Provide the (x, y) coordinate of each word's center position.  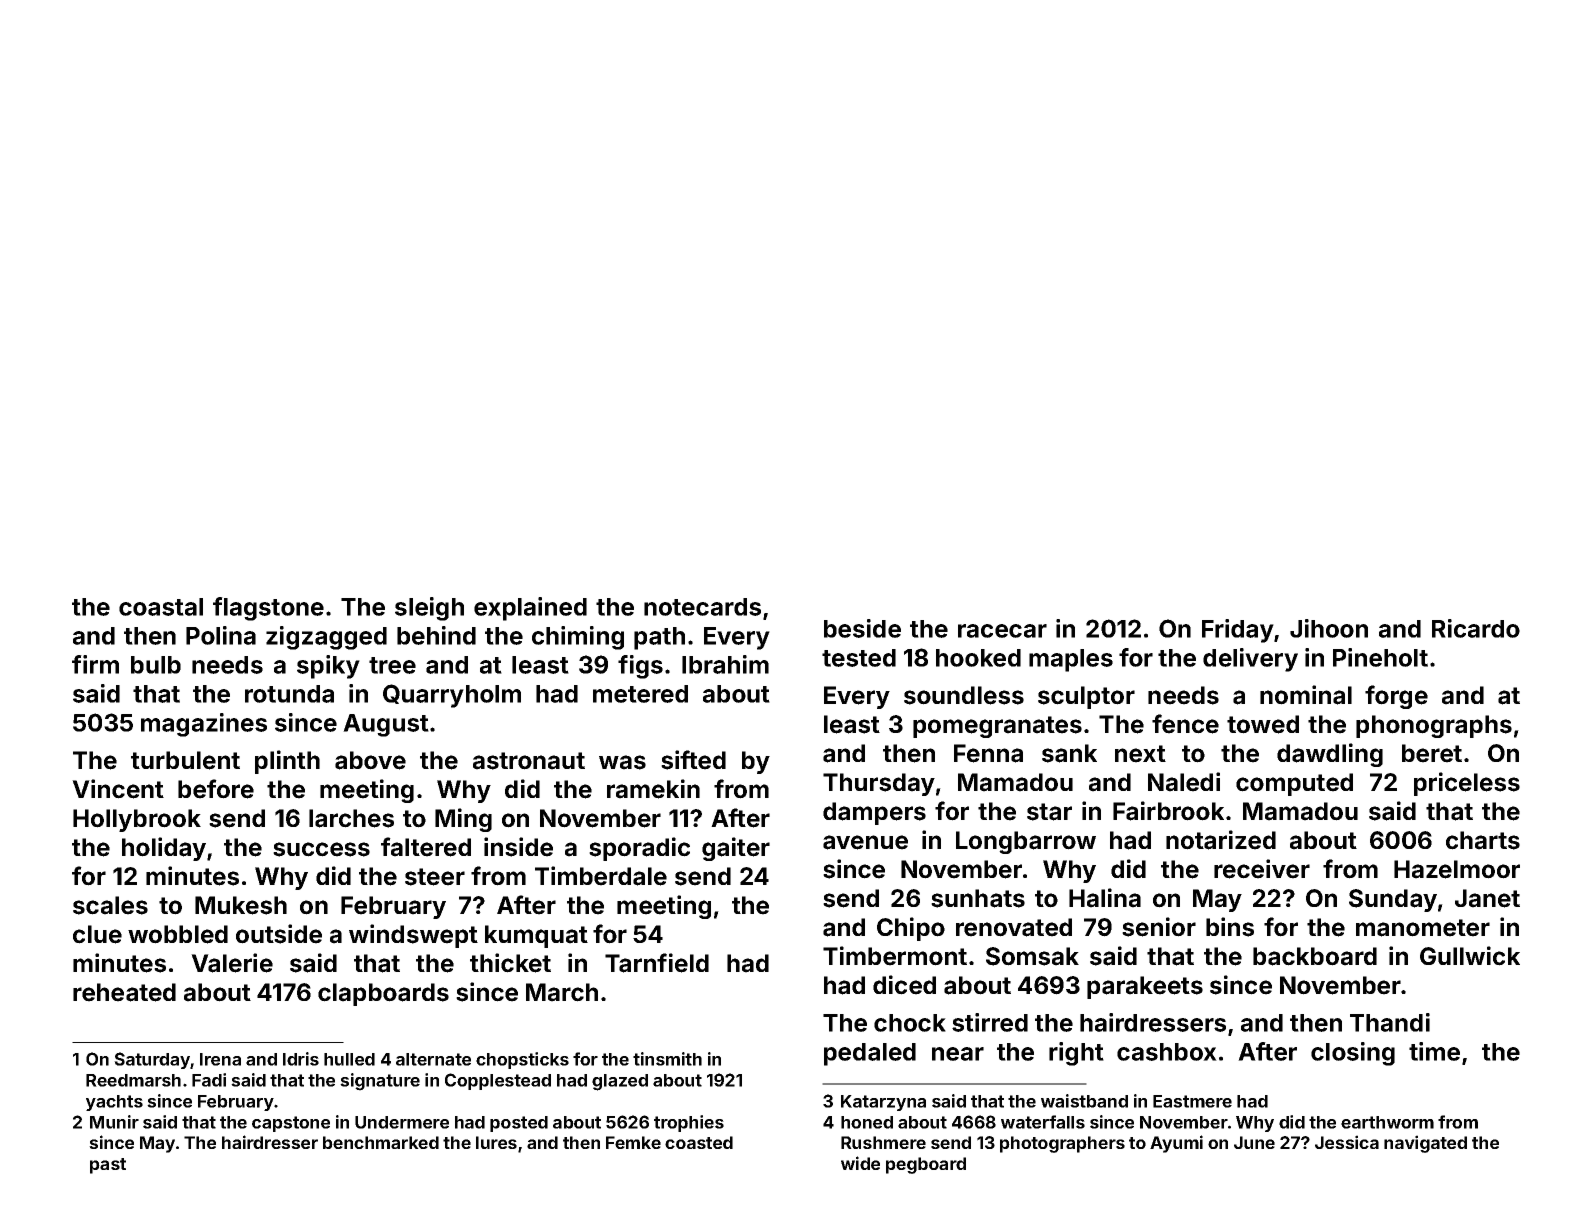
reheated (124, 992)
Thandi (1390, 1022)
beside (862, 628)
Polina (221, 635)
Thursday (879, 784)
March (562, 992)
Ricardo (1476, 628)
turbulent (185, 760)
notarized (1221, 840)
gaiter (736, 849)
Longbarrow (1026, 842)
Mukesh (241, 905)
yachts (114, 1103)
